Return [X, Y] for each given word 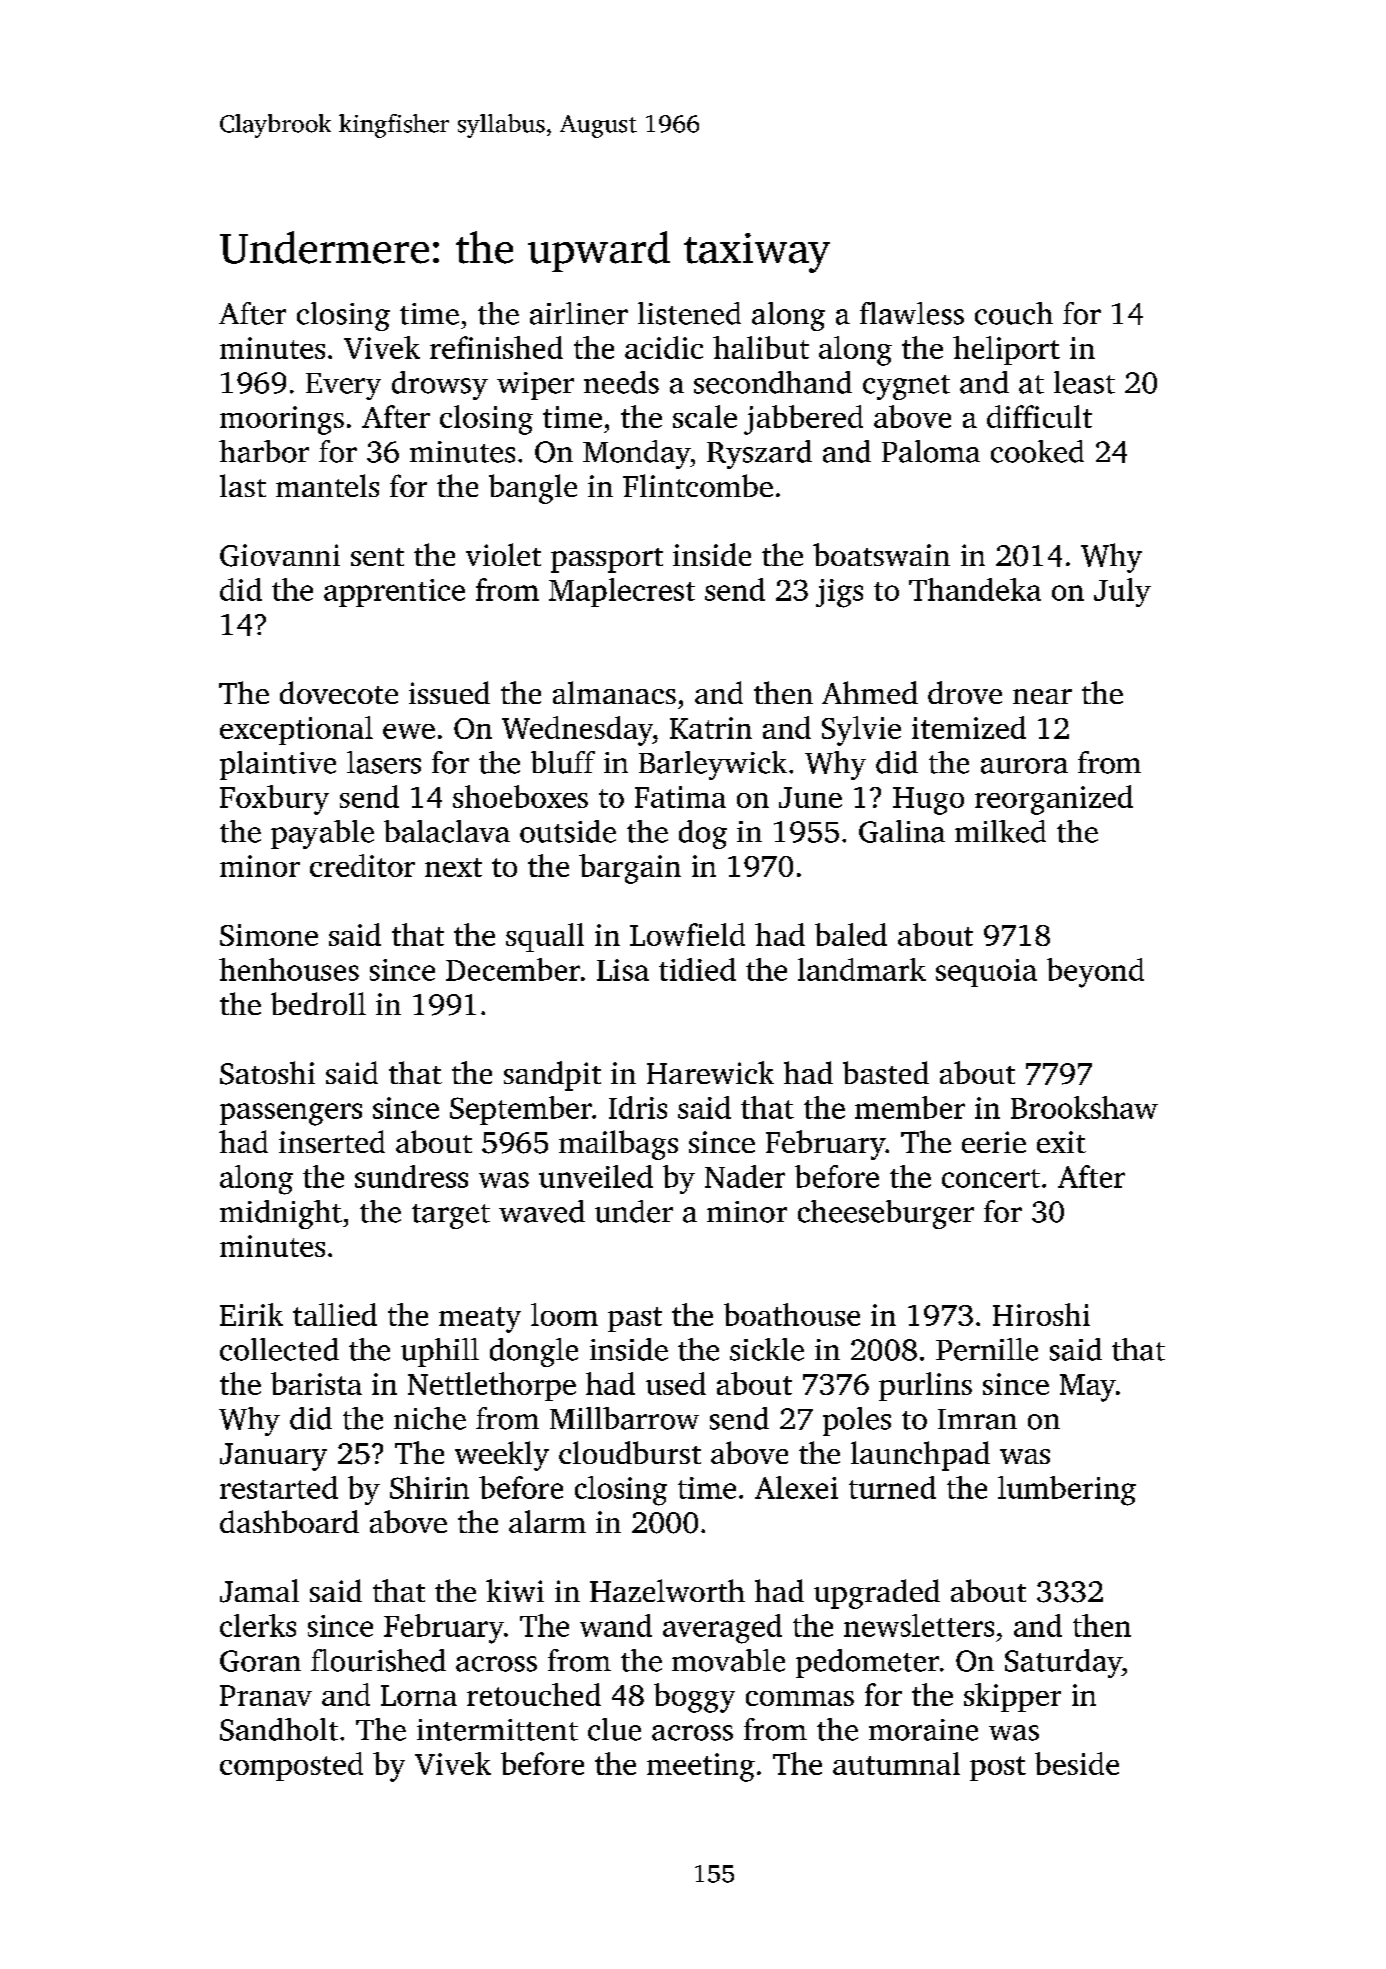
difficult [1039, 416]
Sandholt [279, 1729]
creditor [362, 865]
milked [1000, 831]
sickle [767, 1349]
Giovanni [280, 555]
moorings [282, 420]
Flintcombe [698, 485]
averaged [722, 1629]
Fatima [680, 797]
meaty [480, 1320]
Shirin [429, 1487]
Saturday [1063, 1663]
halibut [761, 347]
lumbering [1067, 1491]
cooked [1037, 451]
